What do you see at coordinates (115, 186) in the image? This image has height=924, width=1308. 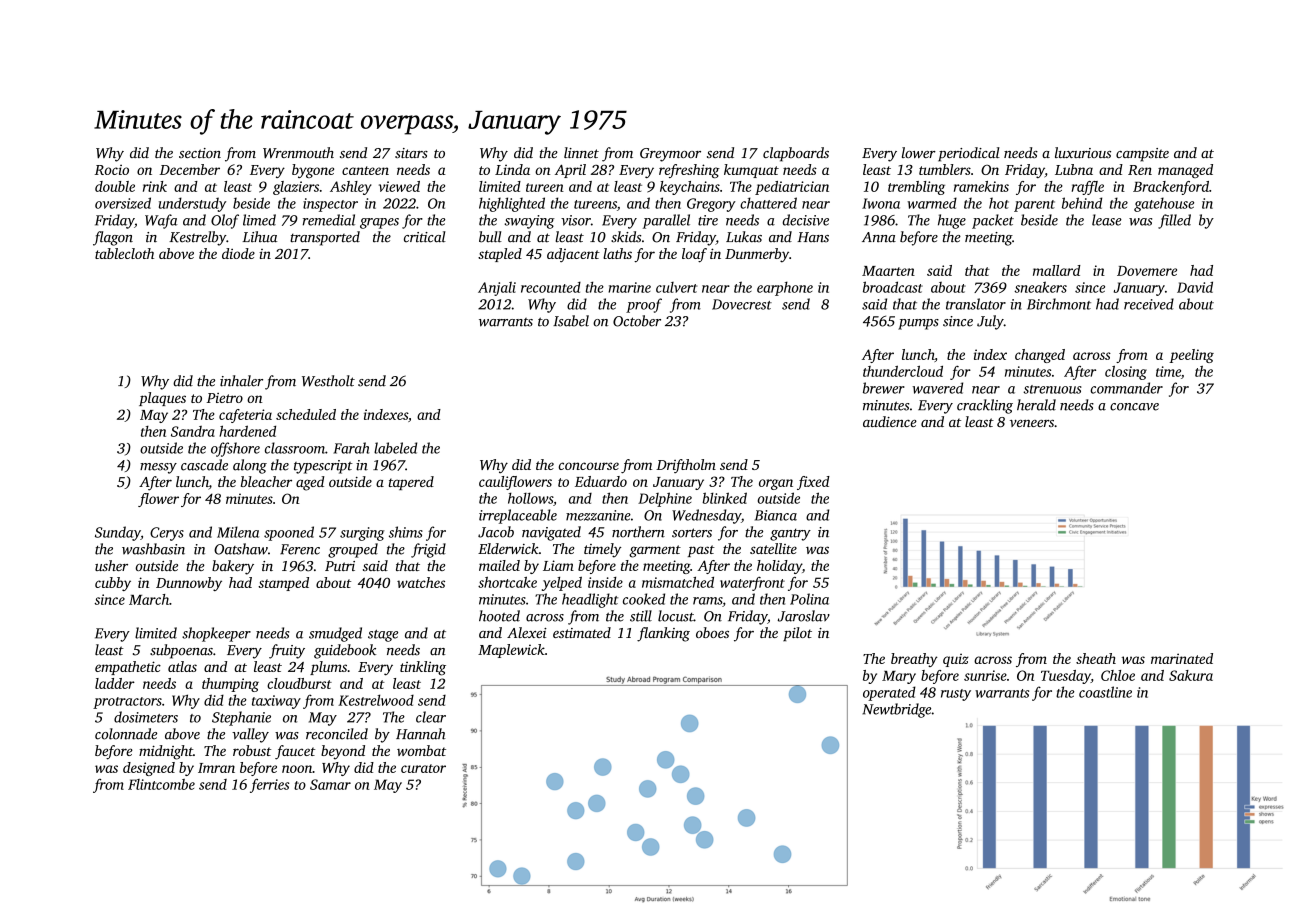 I see `double` at bounding box center [115, 186].
